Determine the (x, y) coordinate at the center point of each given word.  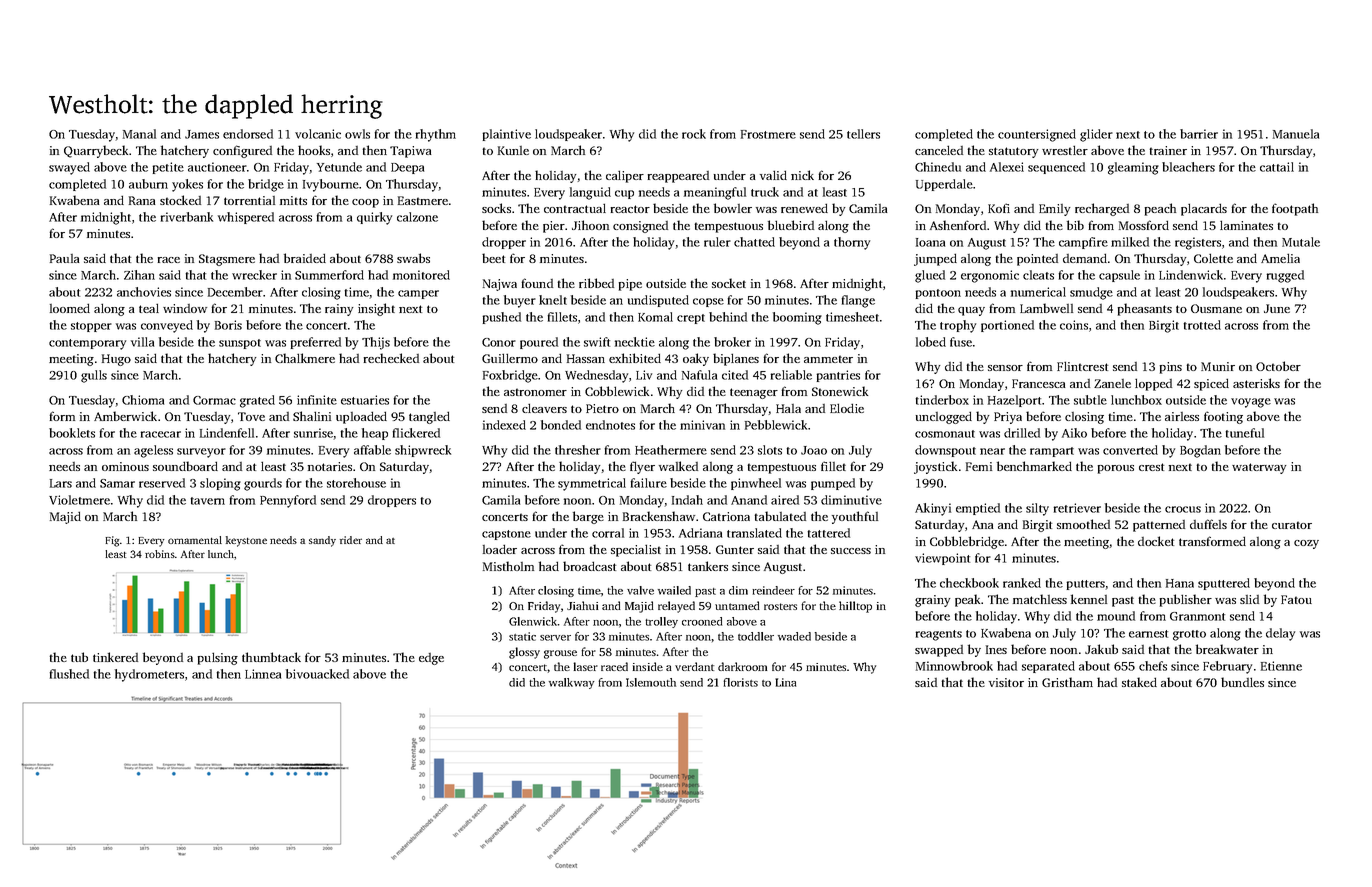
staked (1139, 682)
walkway (571, 683)
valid (773, 175)
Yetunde (339, 167)
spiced (1211, 384)
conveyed (167, 326)
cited (735, 375)
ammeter (828, 359)
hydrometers (149, 675)
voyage (1251, 403)
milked (1130, 242)
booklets (72, 433)
